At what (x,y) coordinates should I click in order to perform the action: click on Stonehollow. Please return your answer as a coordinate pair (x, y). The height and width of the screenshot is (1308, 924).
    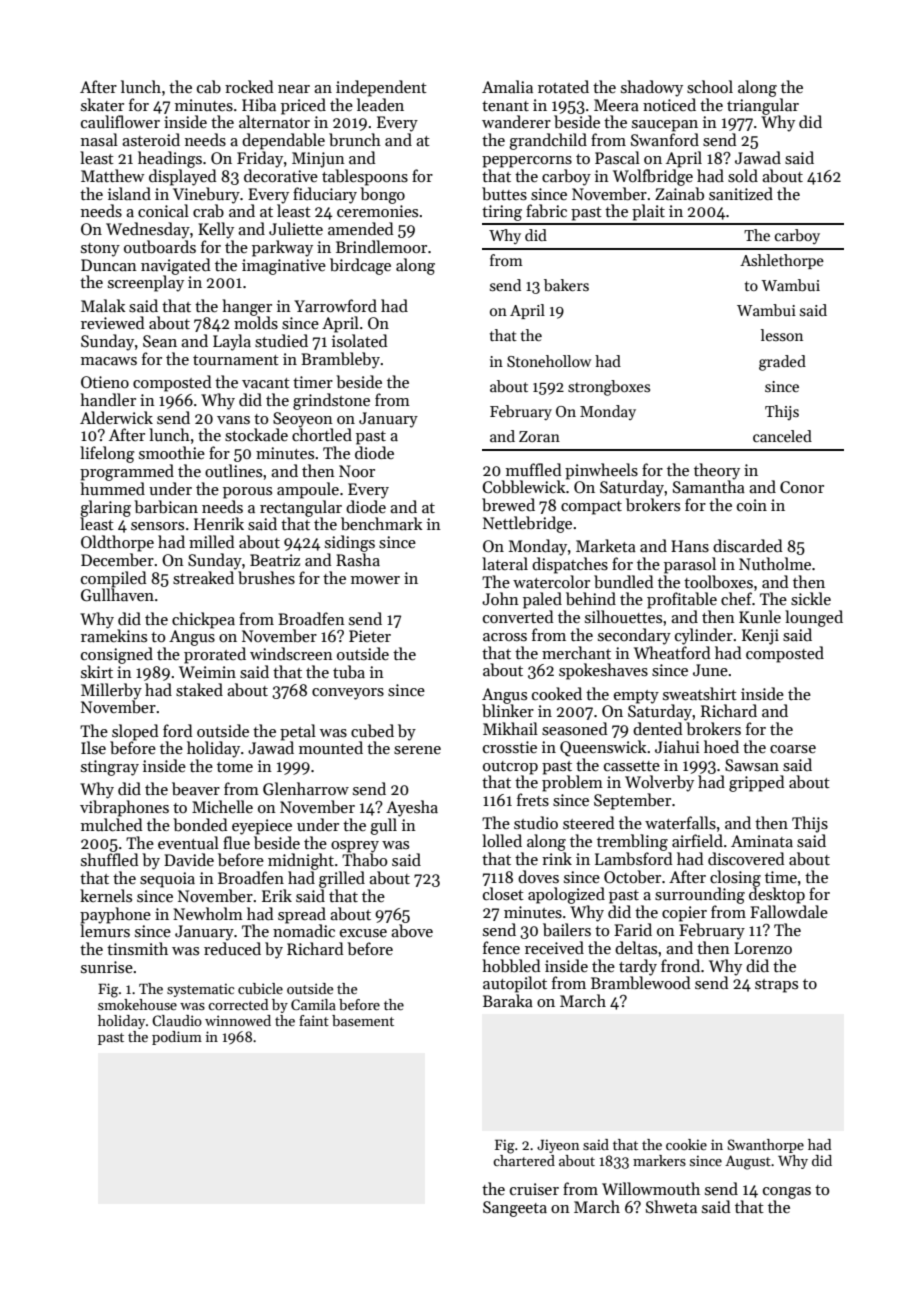
    Looking at the image, I should click on (549, 361).
